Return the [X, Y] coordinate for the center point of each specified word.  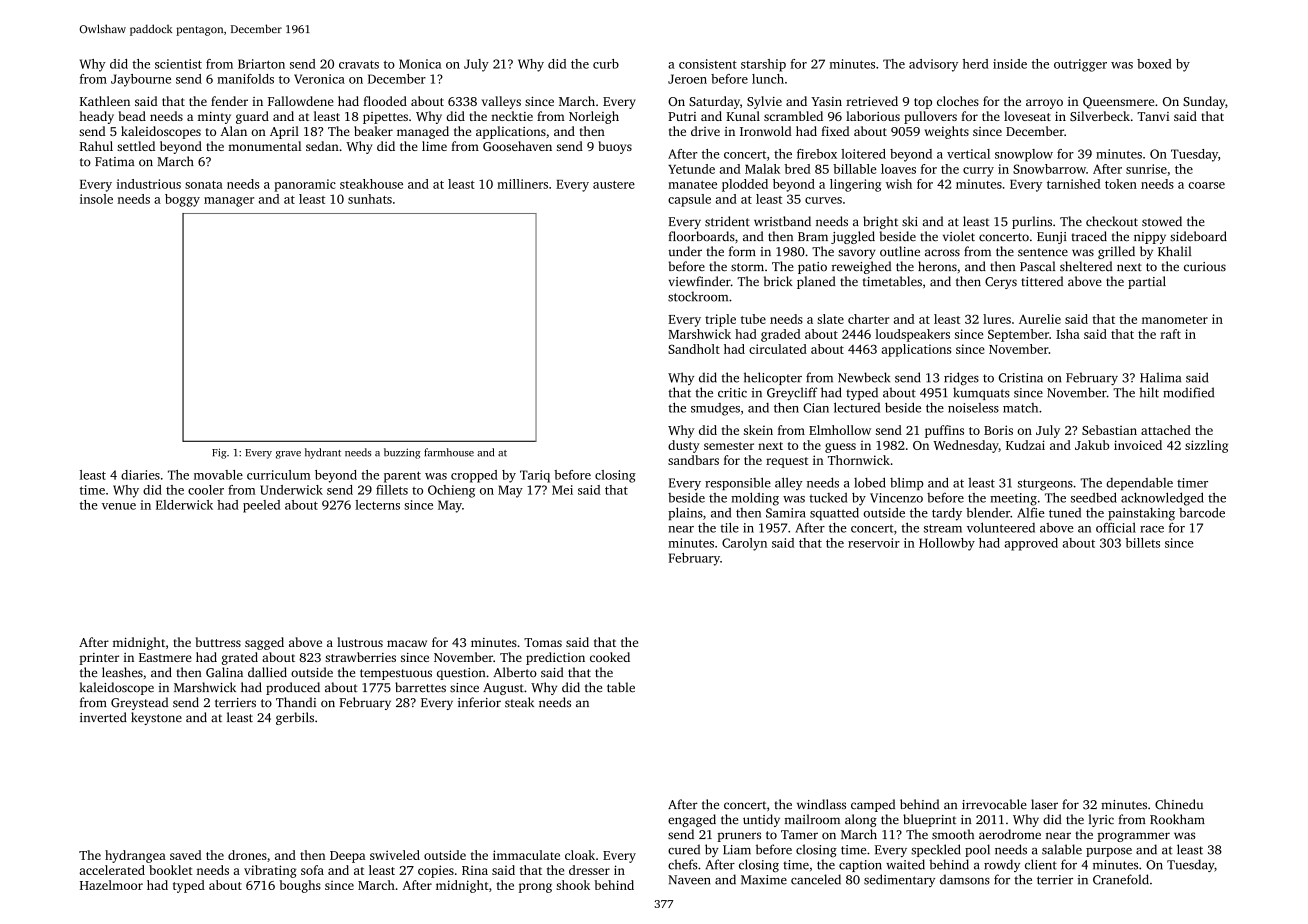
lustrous [360, 642]
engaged [692, 820]
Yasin [826, 101]
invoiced [1138, 445]
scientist [178, 64]
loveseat [1027, 116]
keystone [156, 718]
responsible [738, 483]
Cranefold [1121, 879]
